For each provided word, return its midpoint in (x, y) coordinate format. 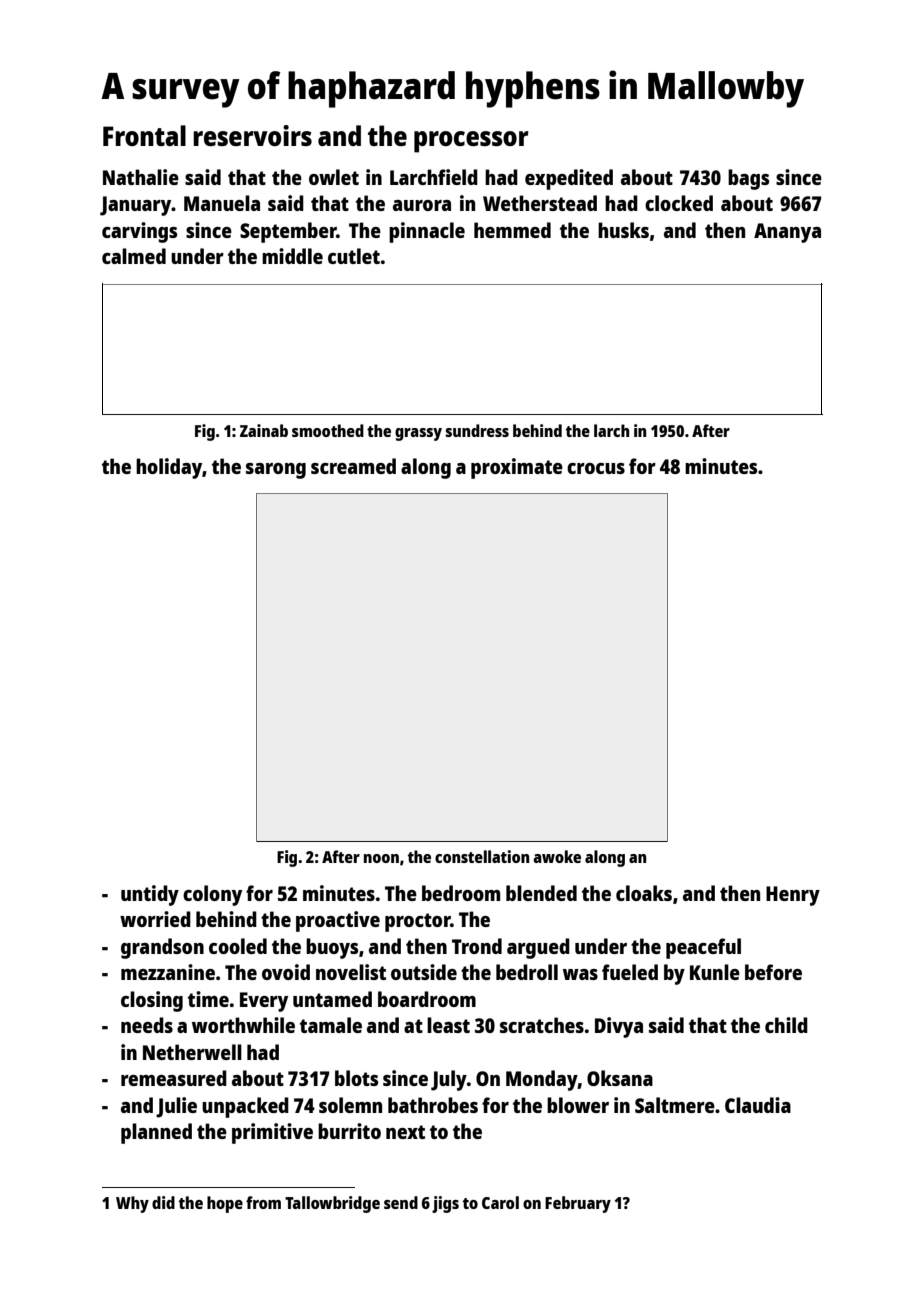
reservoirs (252, 135)
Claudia (758, 1105)
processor (471, 142)
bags (748, 179)
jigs (445, 1204)
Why (132, 1204)
